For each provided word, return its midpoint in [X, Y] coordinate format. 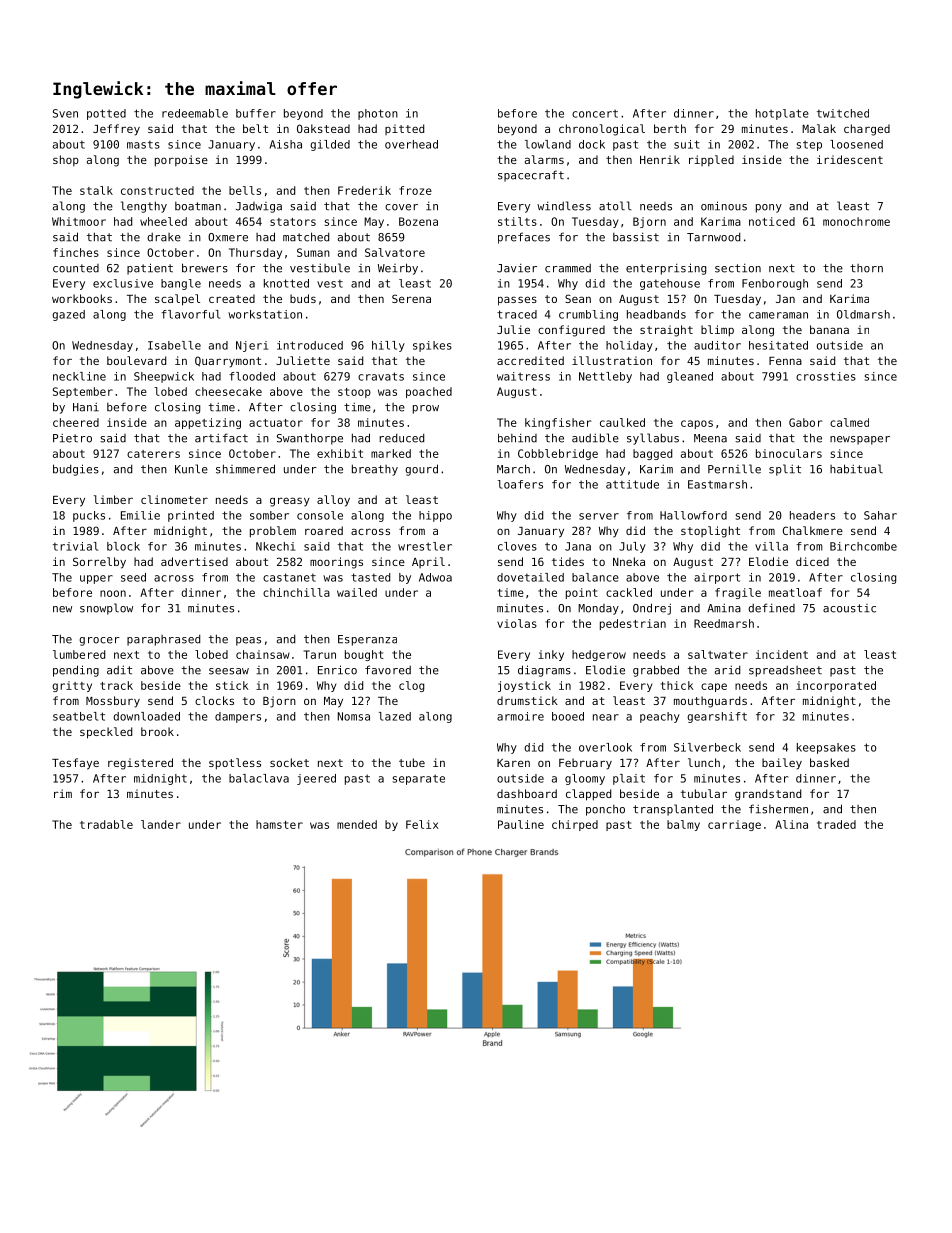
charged [867, 130]
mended [357, 824]
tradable [106, 824]
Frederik [364, 190]
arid [727, 670]
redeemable [195, 113]
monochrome [856, 221]
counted [76, 268]
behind [517, 438]
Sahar [880, 515]
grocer [99, 641]
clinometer [174, 499]
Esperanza [367, 640]
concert [595, 113]
